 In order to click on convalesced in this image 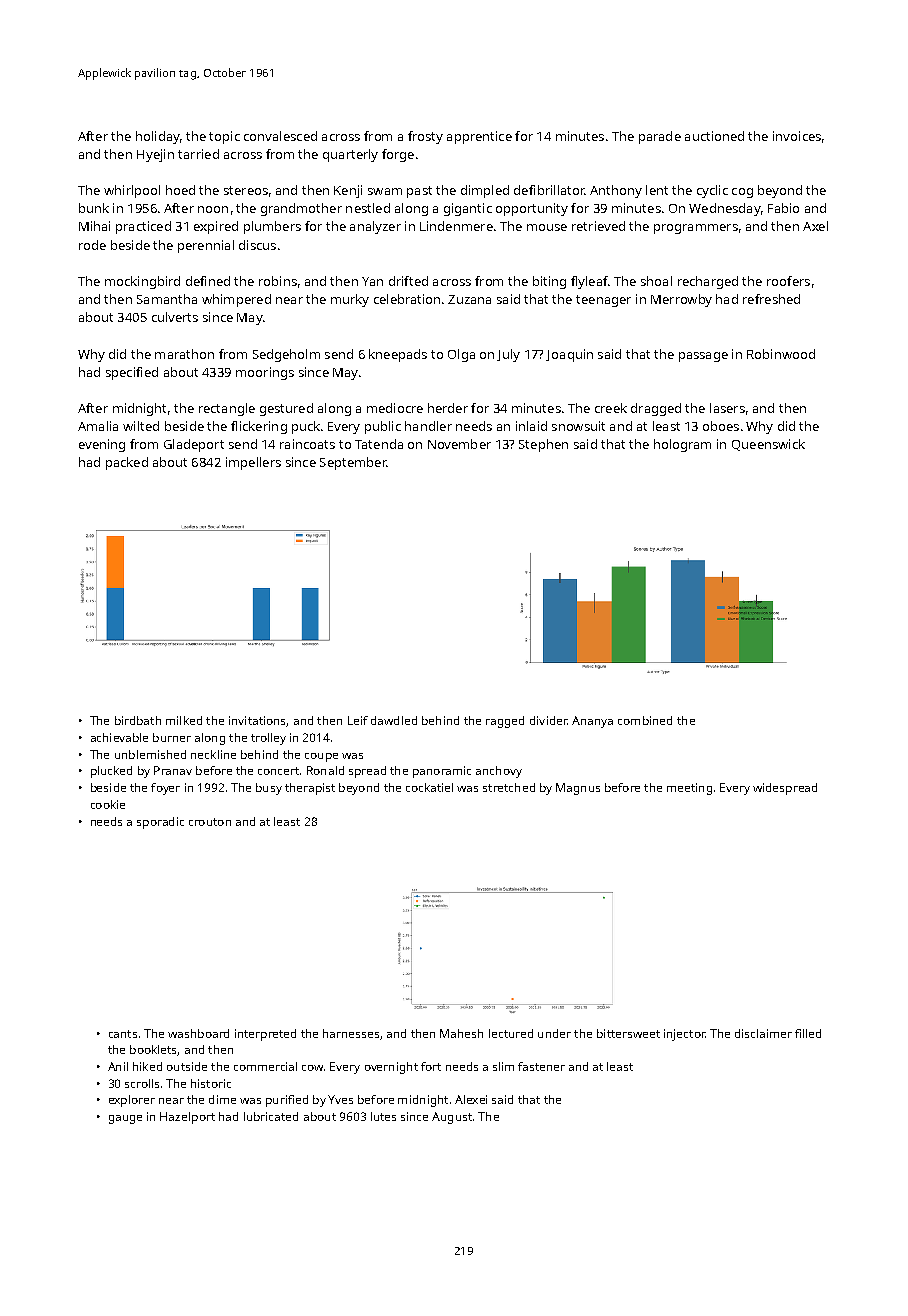, I will do `click(280, 136)`.
